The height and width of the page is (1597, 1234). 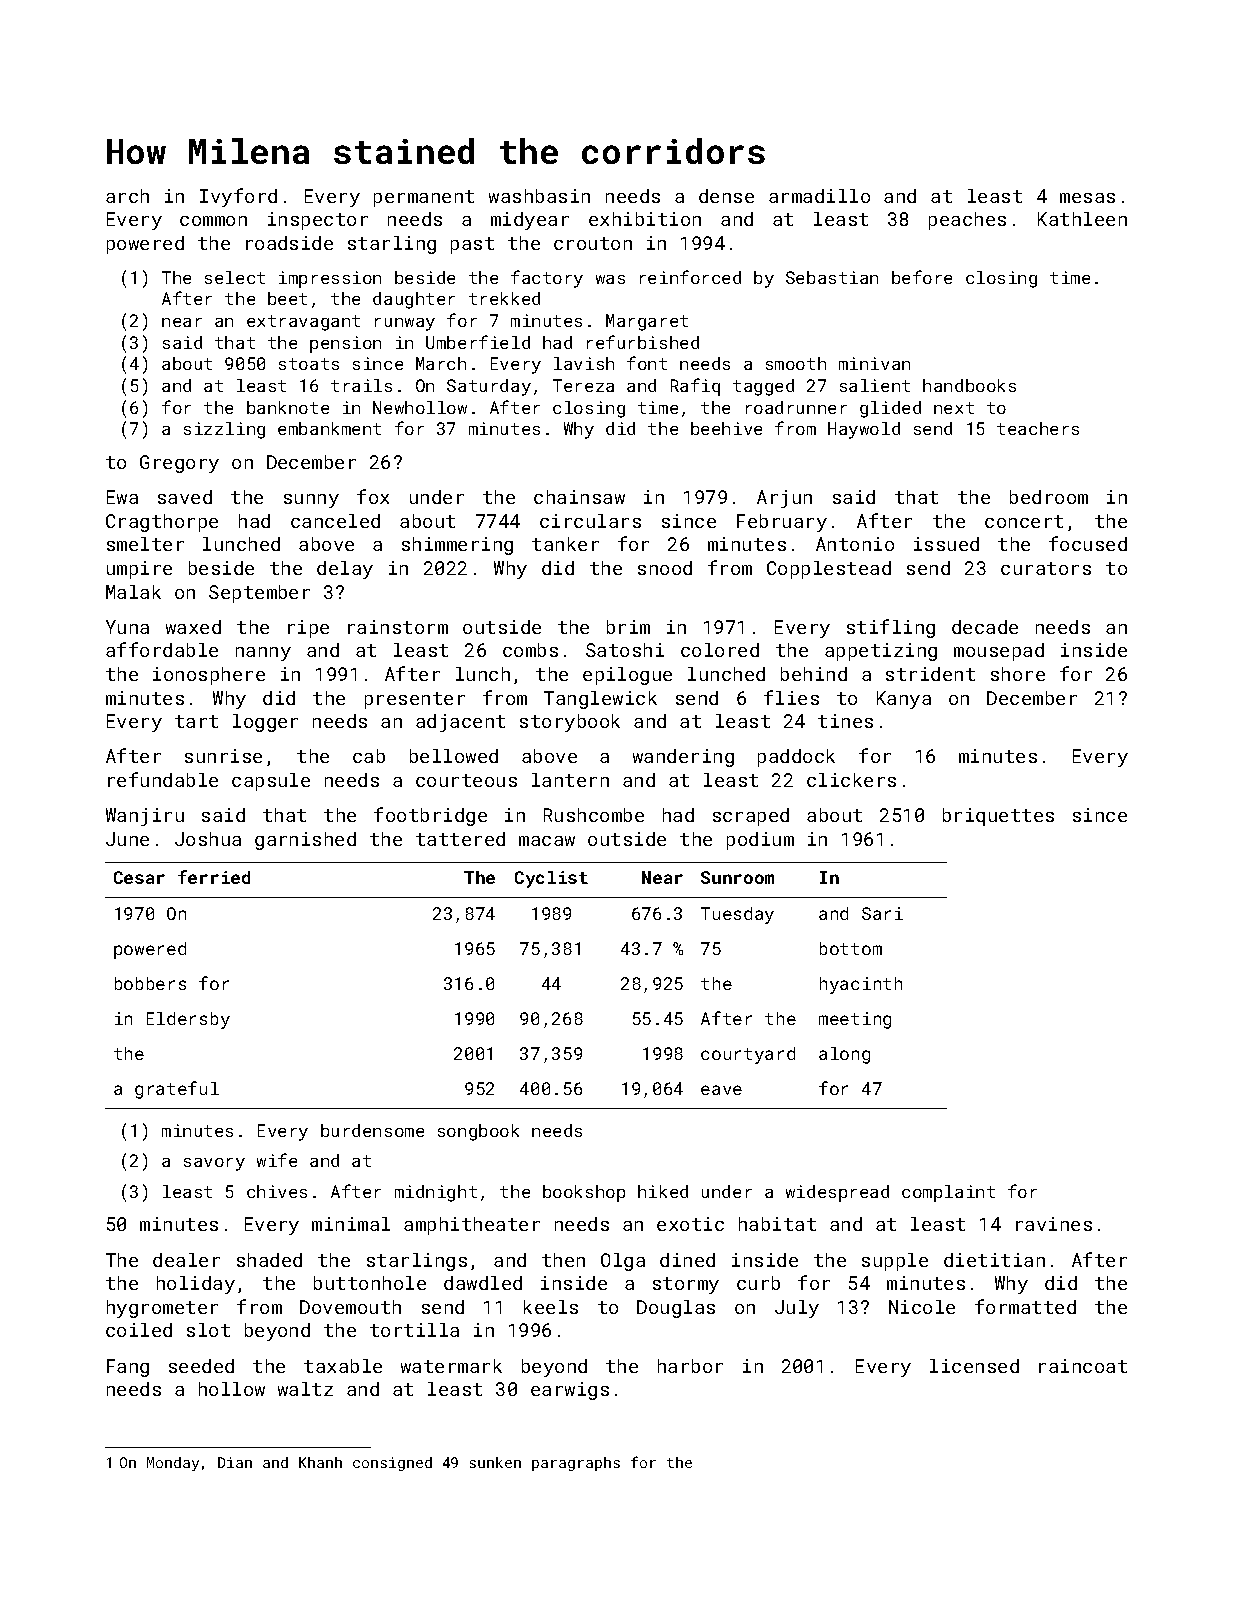 What do you see at coordinates (193, 627) in the page?
I see `waxed` at bounding box center [193, 627].
